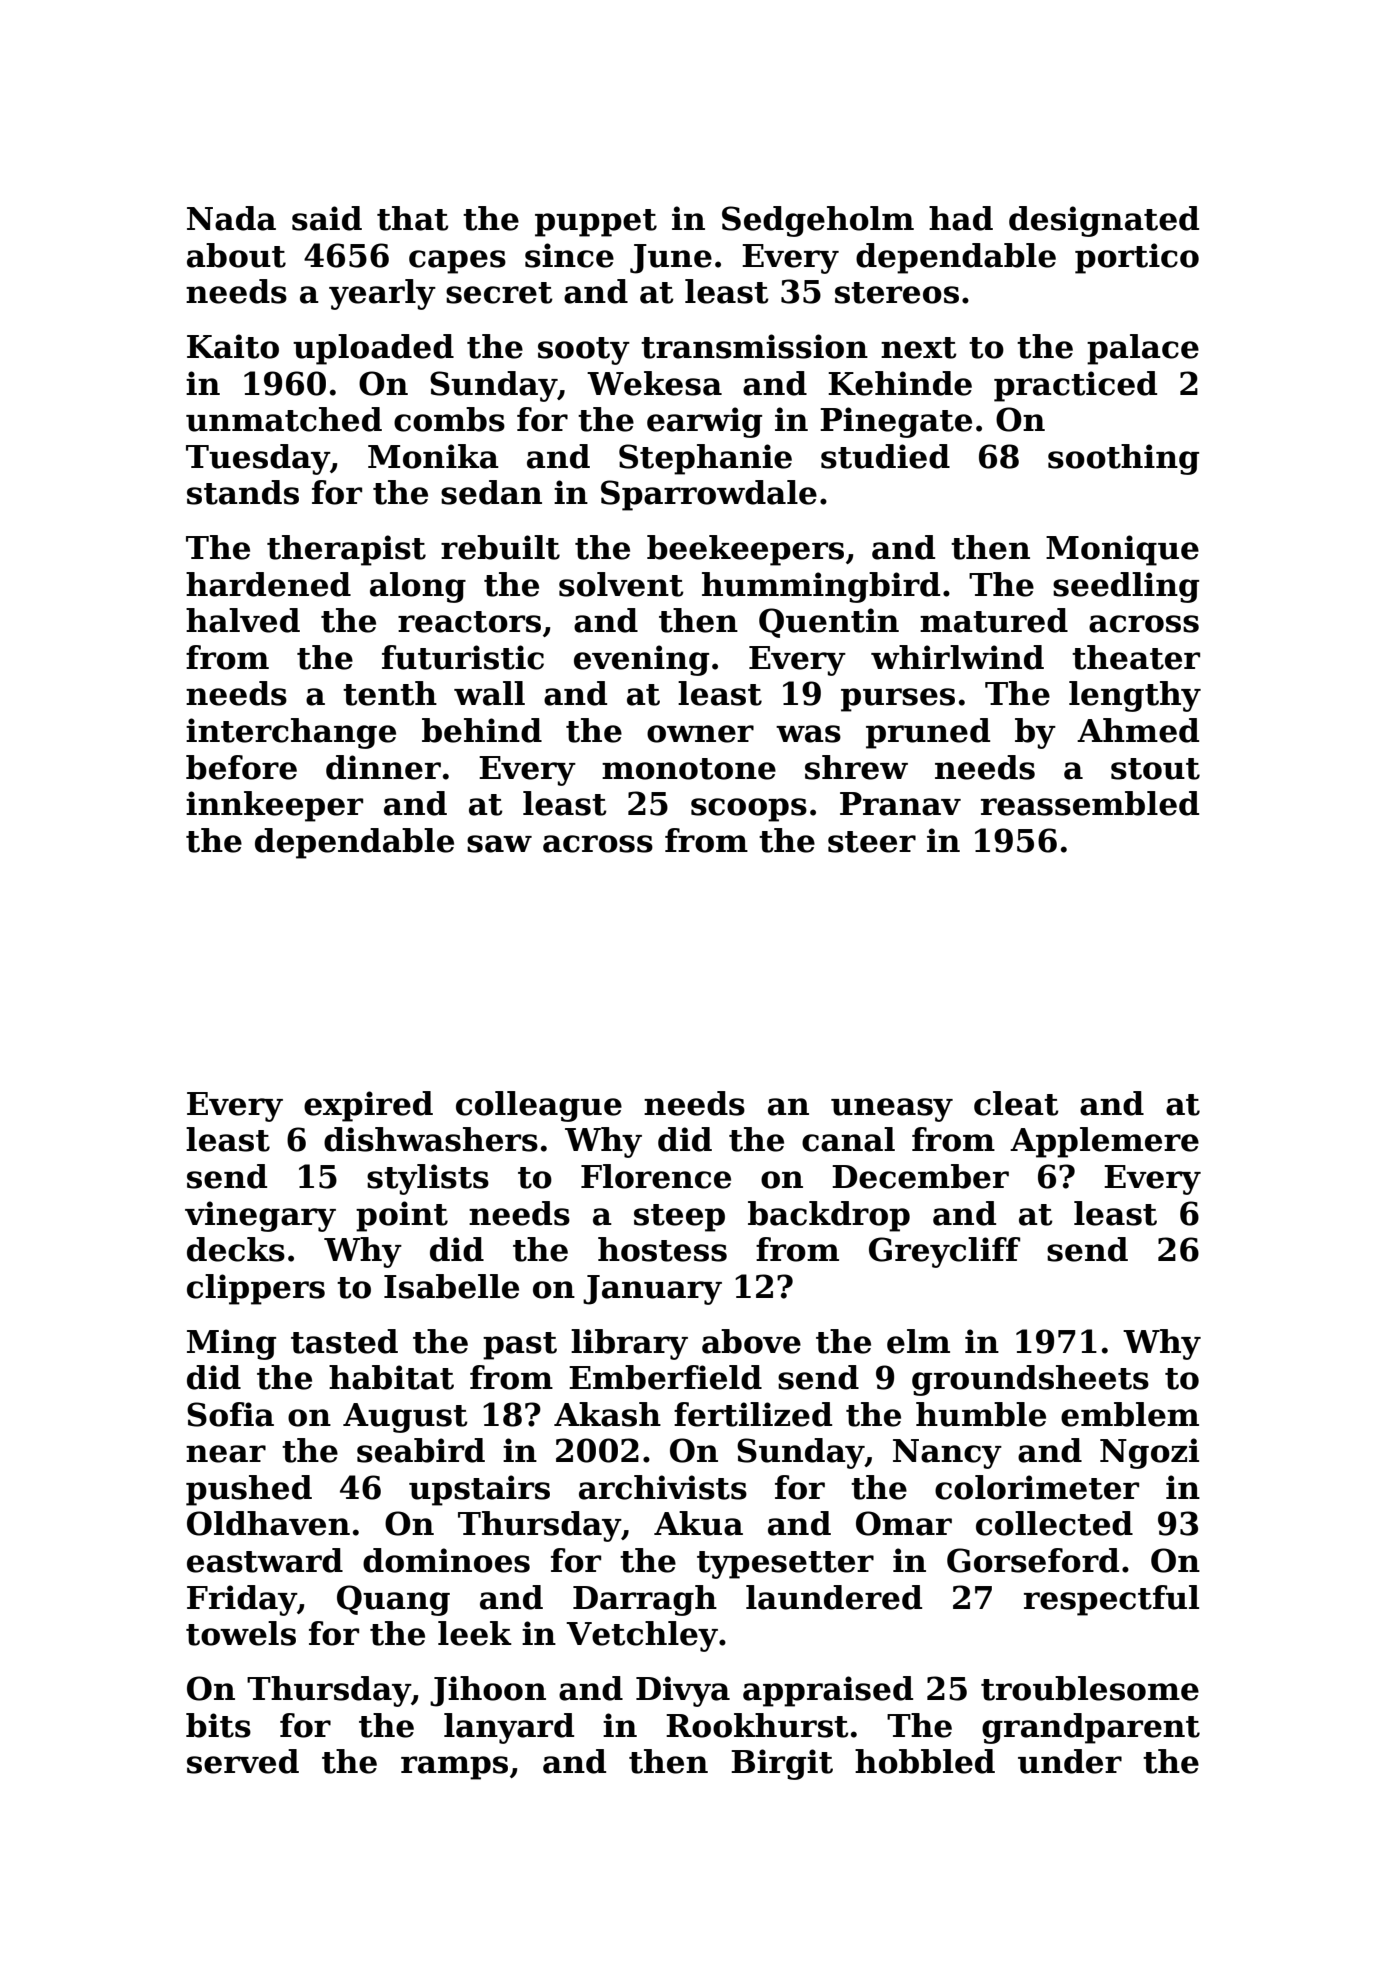  What do you see at coordinates (961, 218) in the image?
I see `had` at bounding box center [961, 218].
